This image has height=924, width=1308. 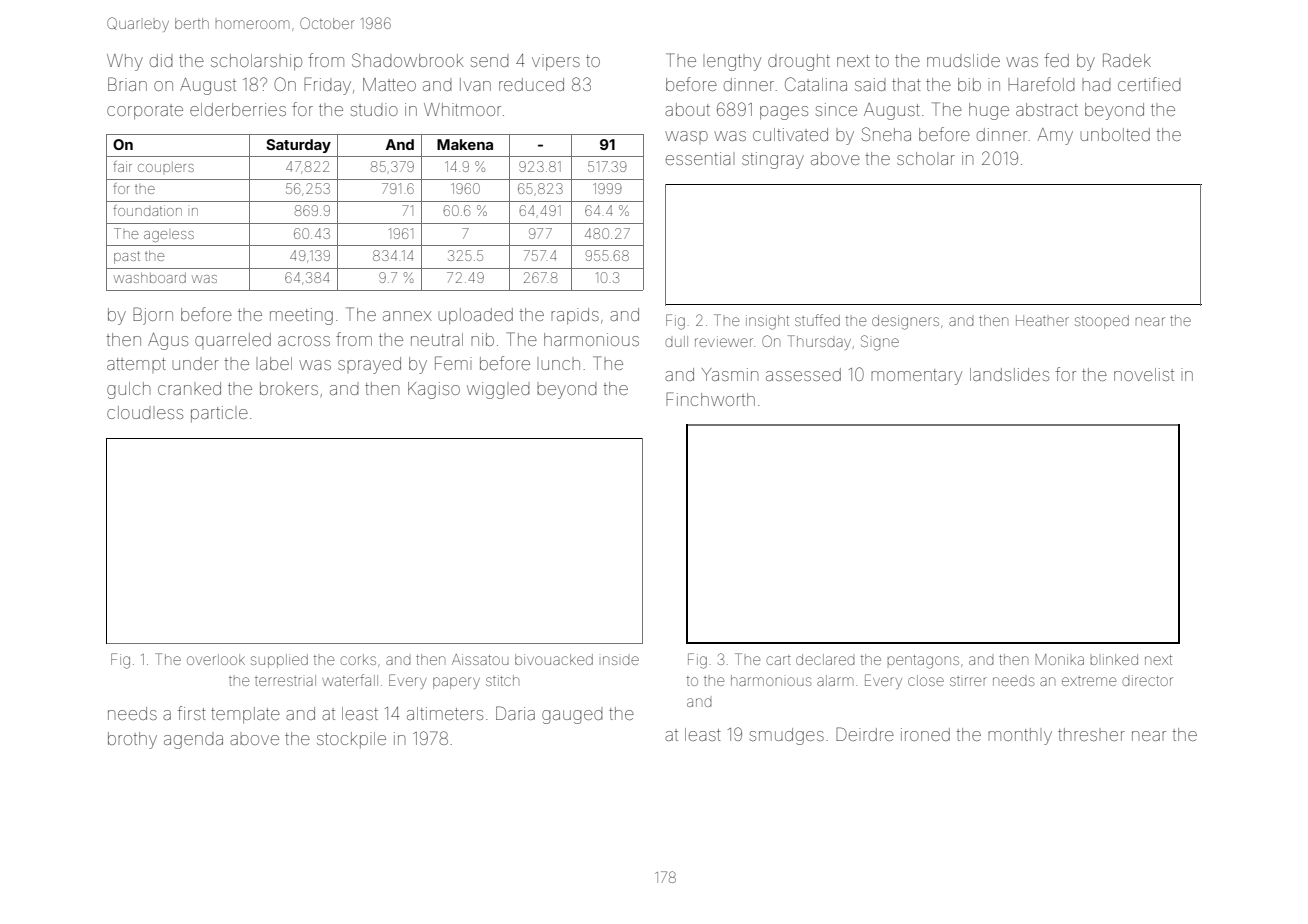 What do you see at coordinates (773, 160) in the image?
I see `stingray` at bounding box center [773, 160].
